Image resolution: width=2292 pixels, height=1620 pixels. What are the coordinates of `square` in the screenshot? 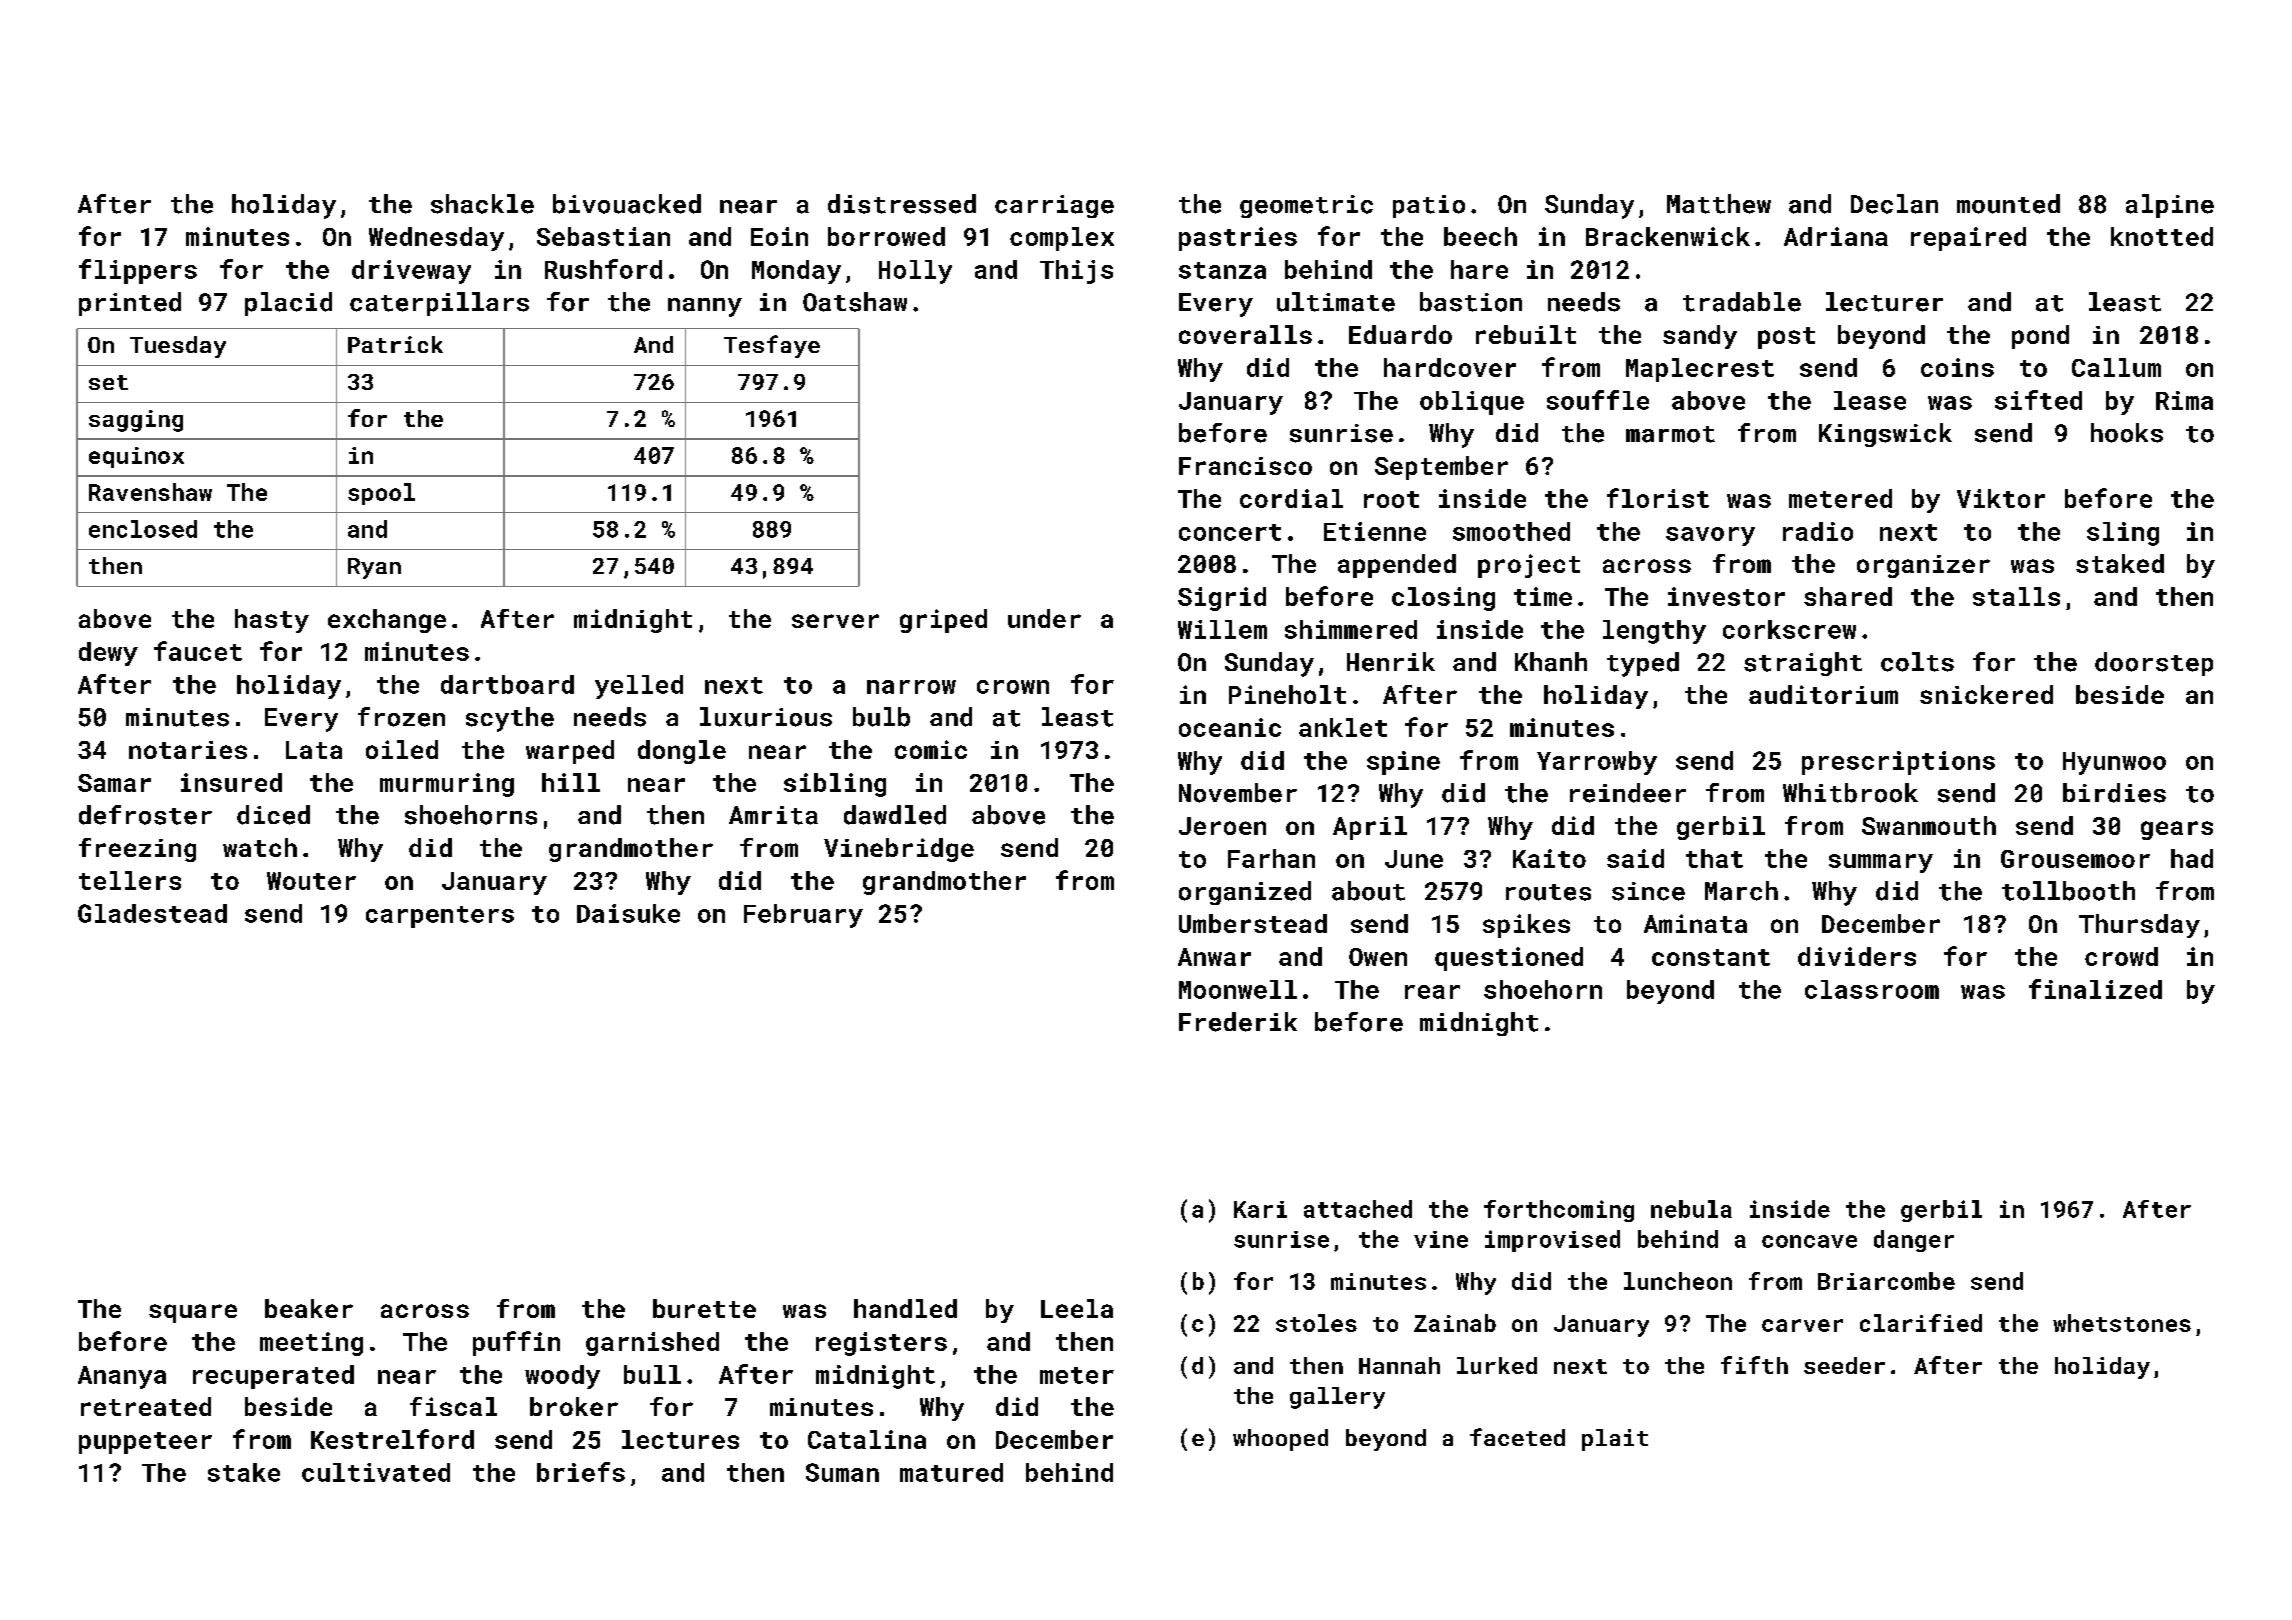 It's located at (193, 1313).
